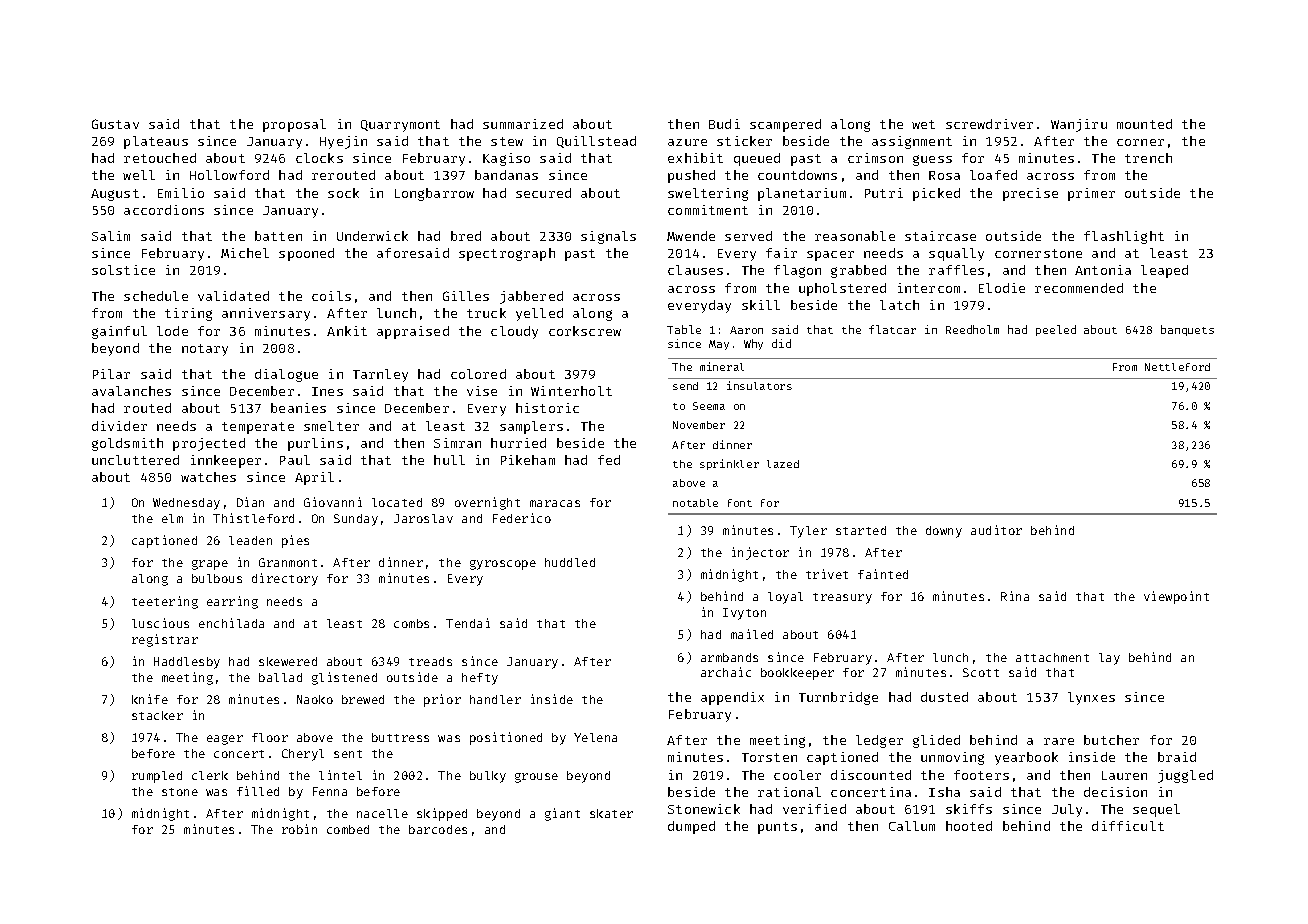 The width and height of the screenshot is (1308, 924). I want to click on Nettleford, so click(1177, 367).
